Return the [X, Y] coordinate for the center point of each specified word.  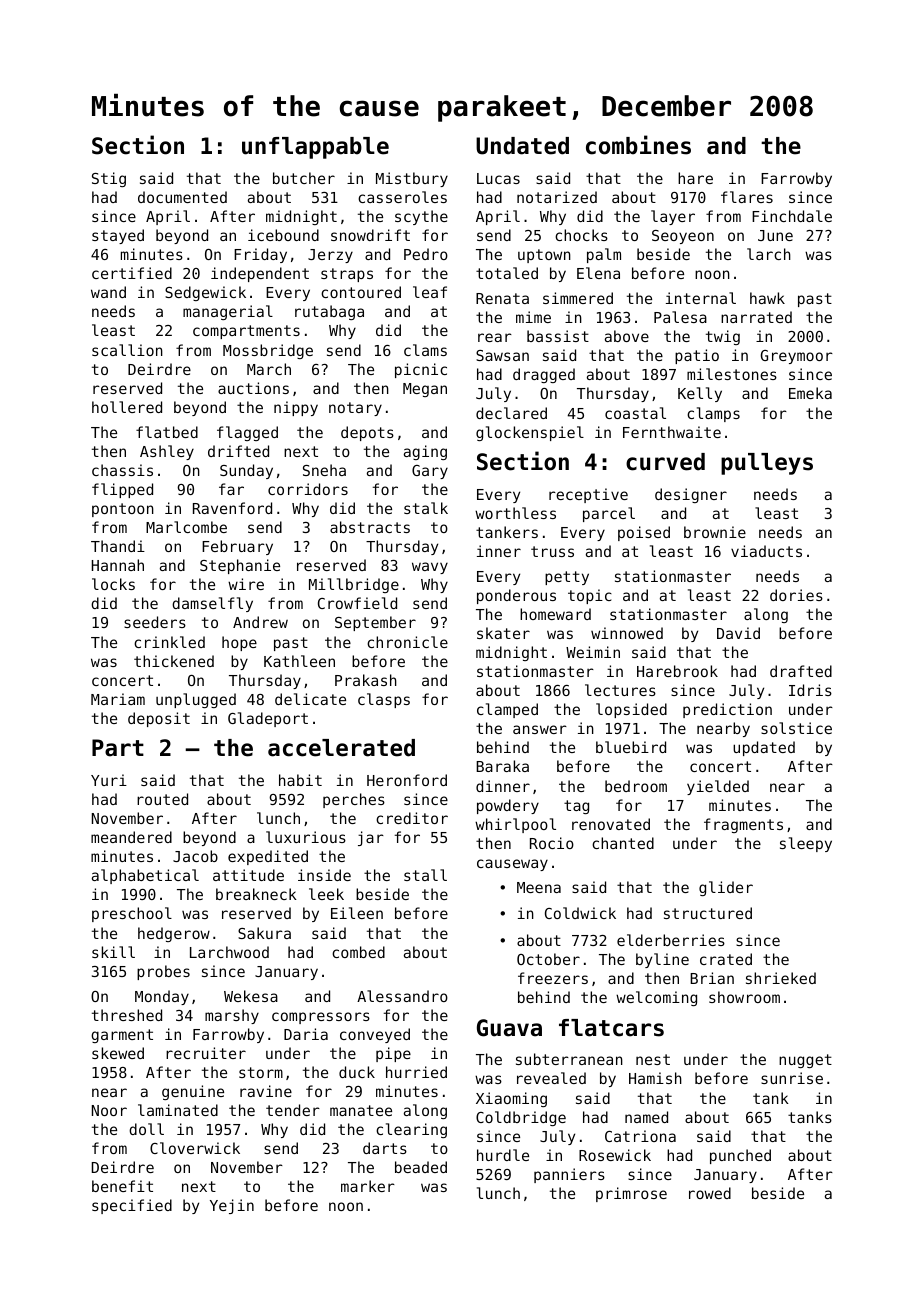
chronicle [407, 642]
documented [182, 197]
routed [162, 799]
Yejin [232, 1206]
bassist [558, 336]
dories [796, 595]
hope [239, 643]
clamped [507, 710]
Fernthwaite [672, 432]
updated [764, 748]
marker [368, 1186]
